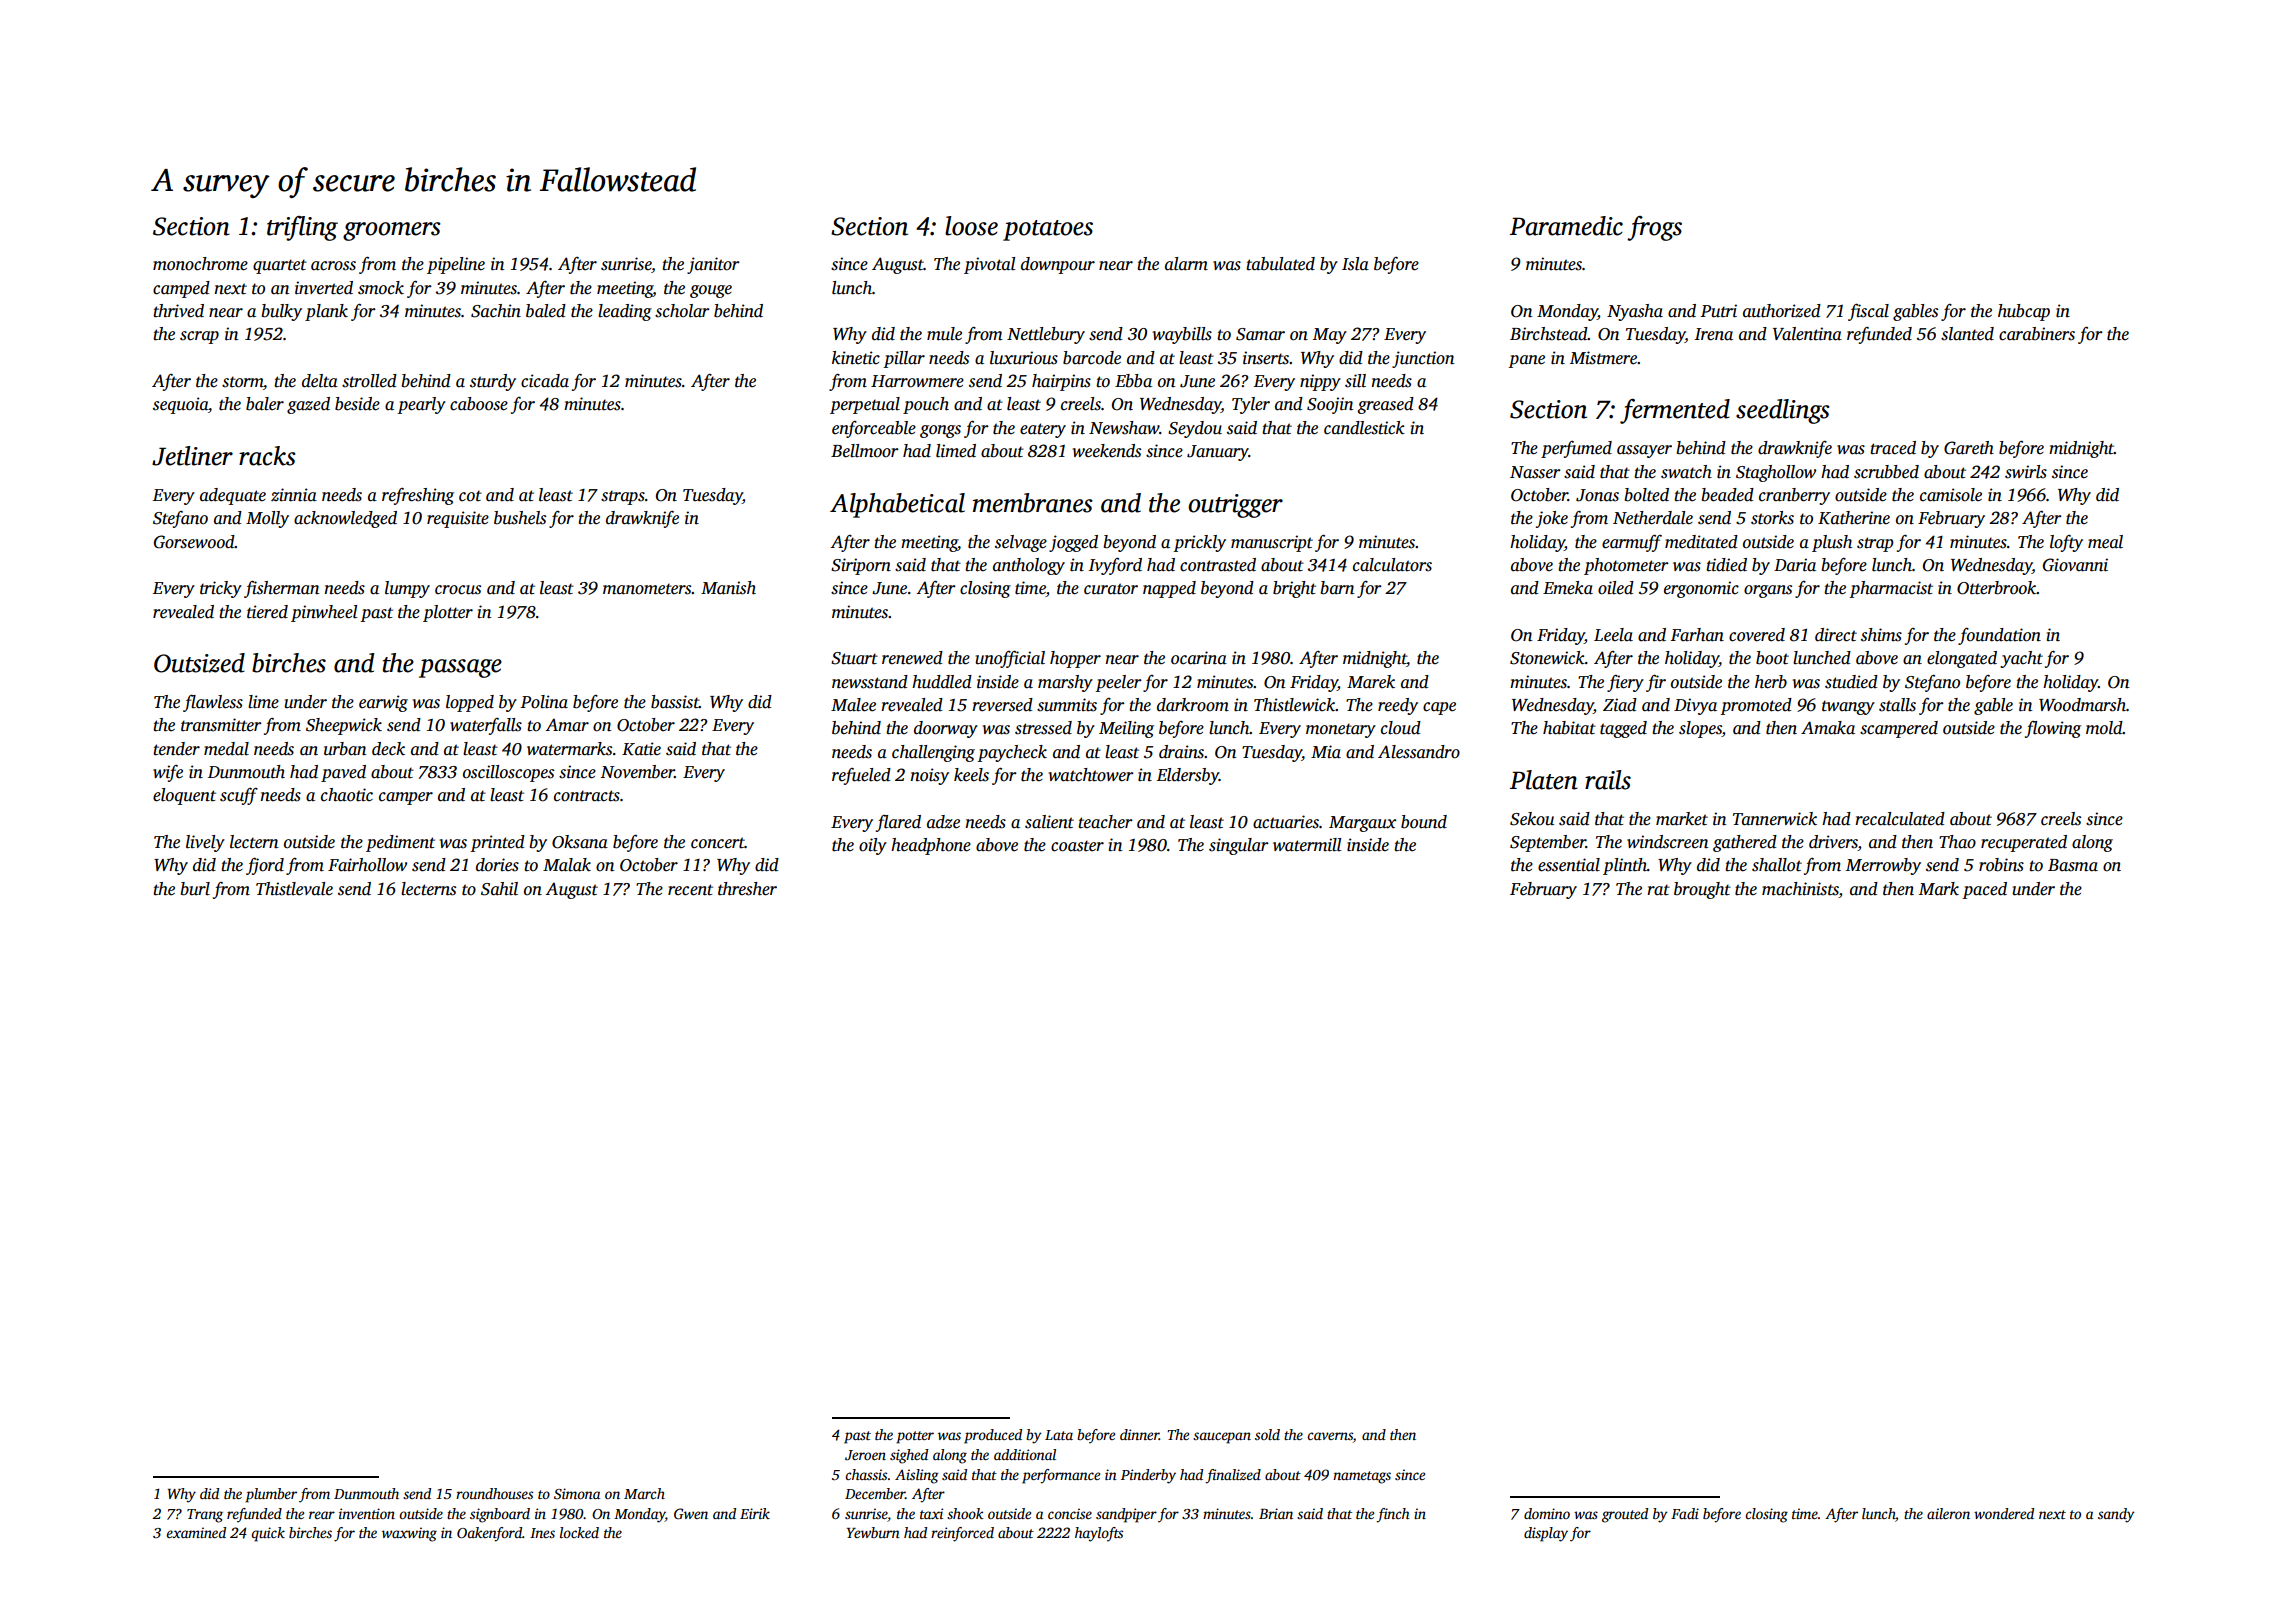 The width and height of the image is (2292, 1620). Describe the element at coordinates (962, 1534) in the image. I see `reinforced` at that location.
